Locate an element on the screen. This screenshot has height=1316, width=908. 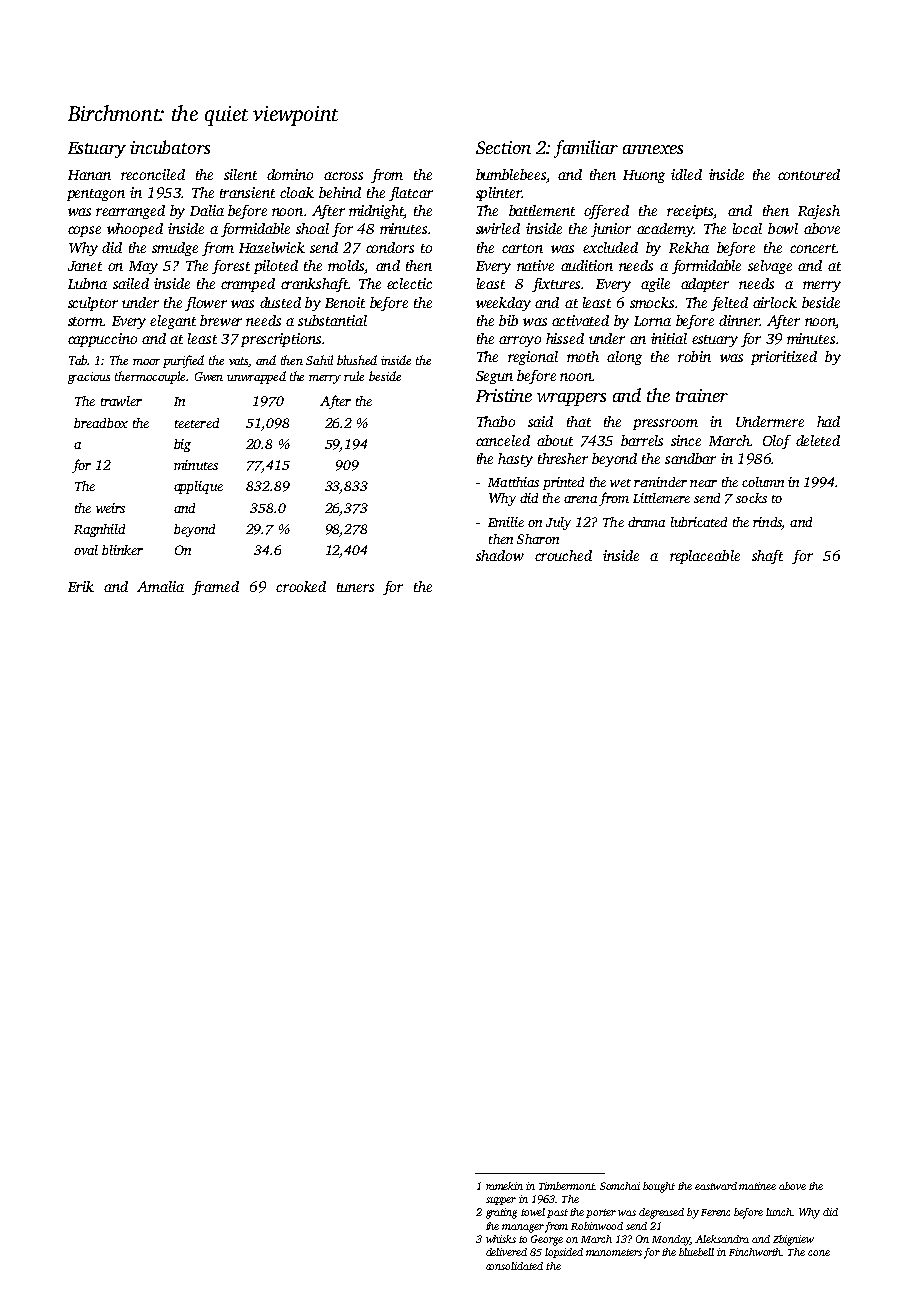
Hanan is located at coordinates (89, 175).
